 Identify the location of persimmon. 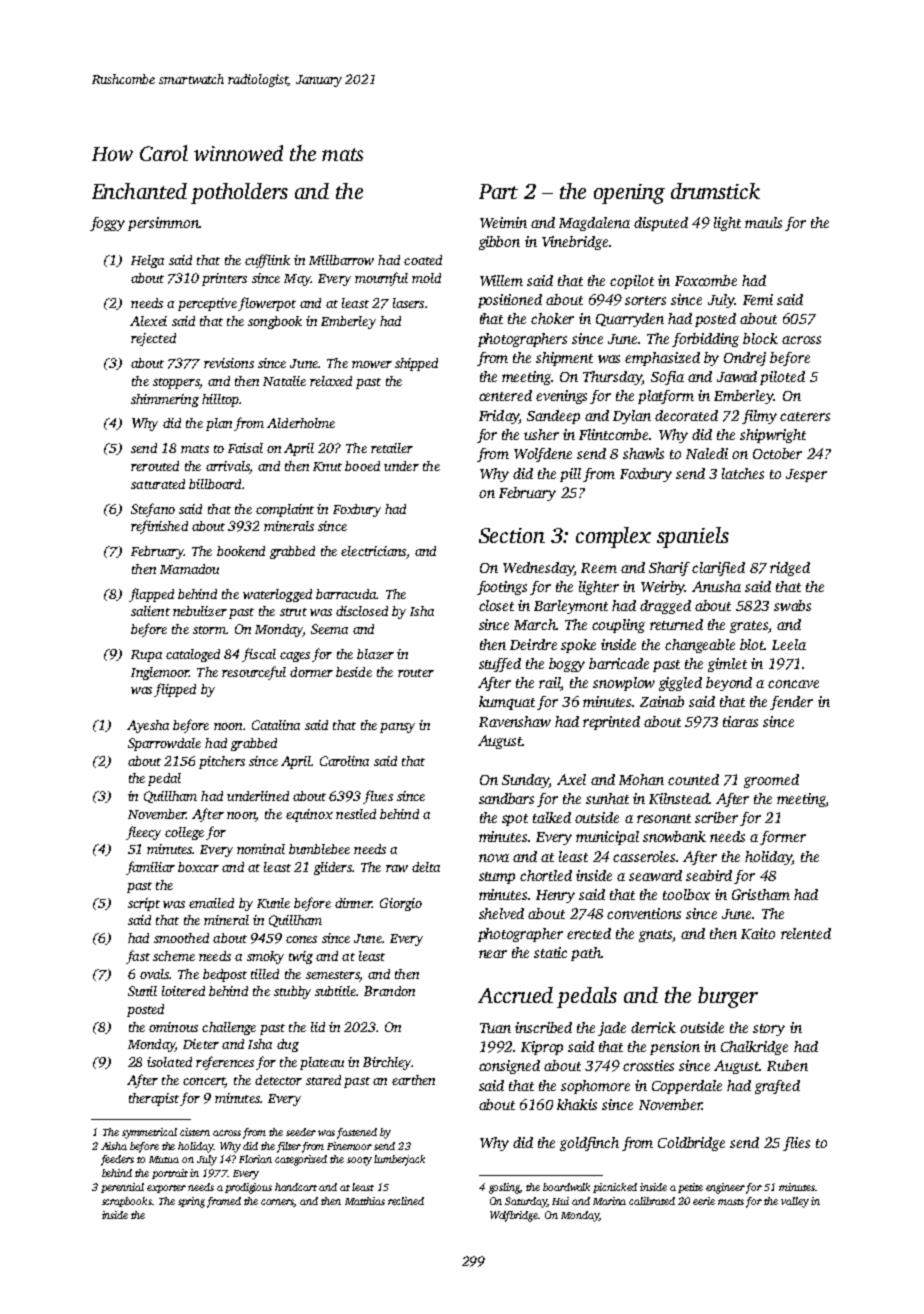
(163, 224).
